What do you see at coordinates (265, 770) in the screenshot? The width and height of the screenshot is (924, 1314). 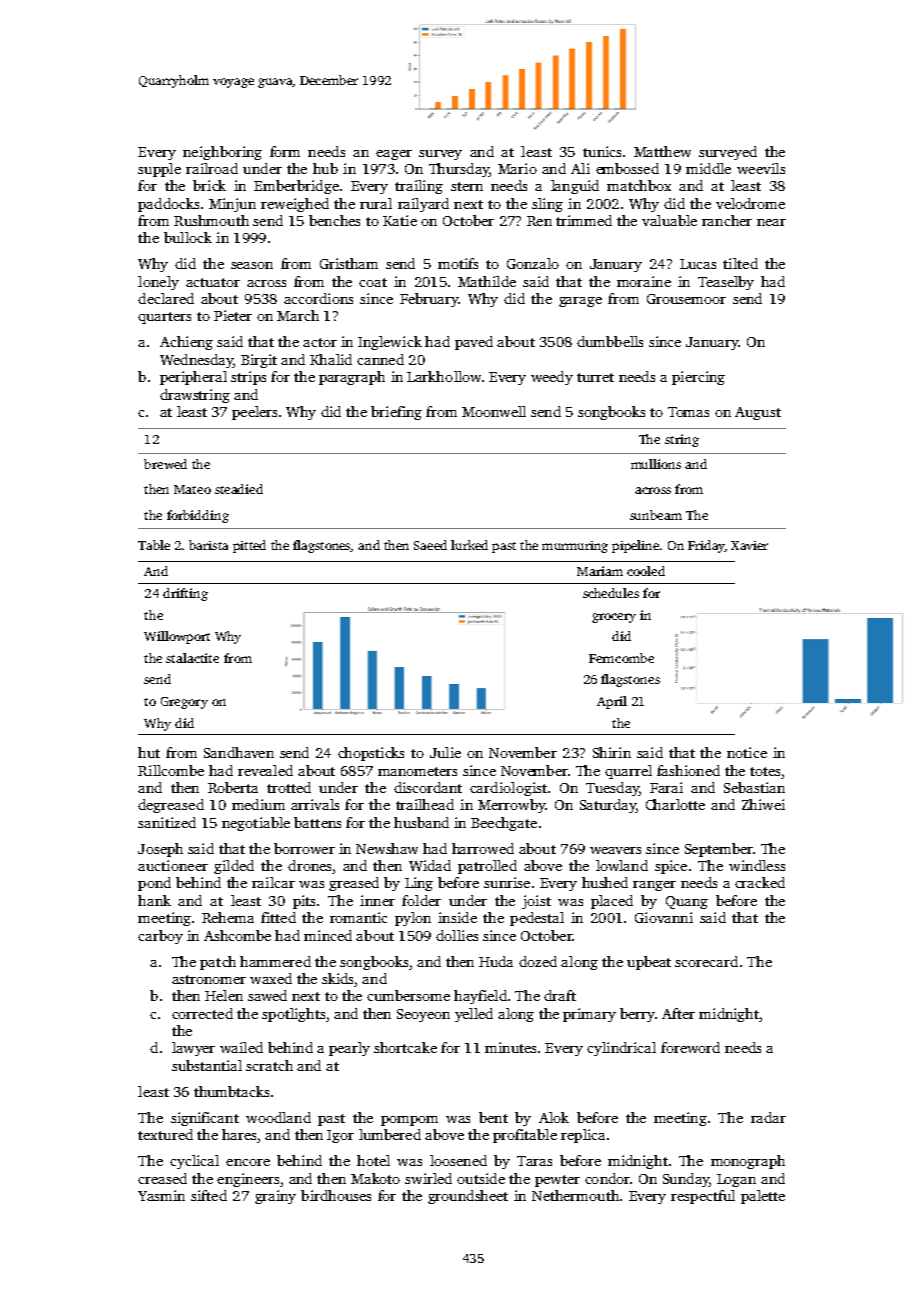 I see `revealed` at bounding box center [265, 770].
